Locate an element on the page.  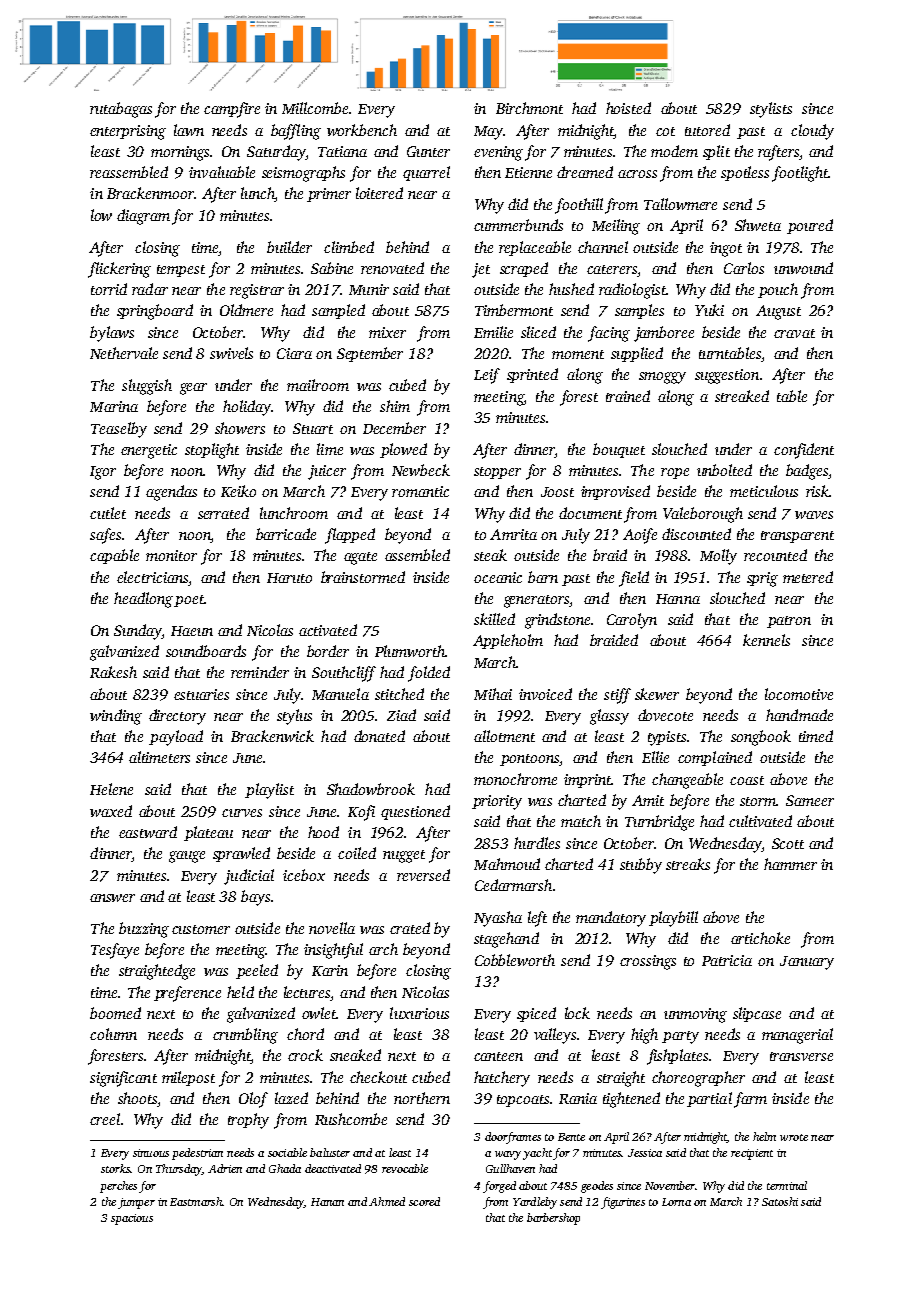
mailroom is located at coordinates (318, 385).
